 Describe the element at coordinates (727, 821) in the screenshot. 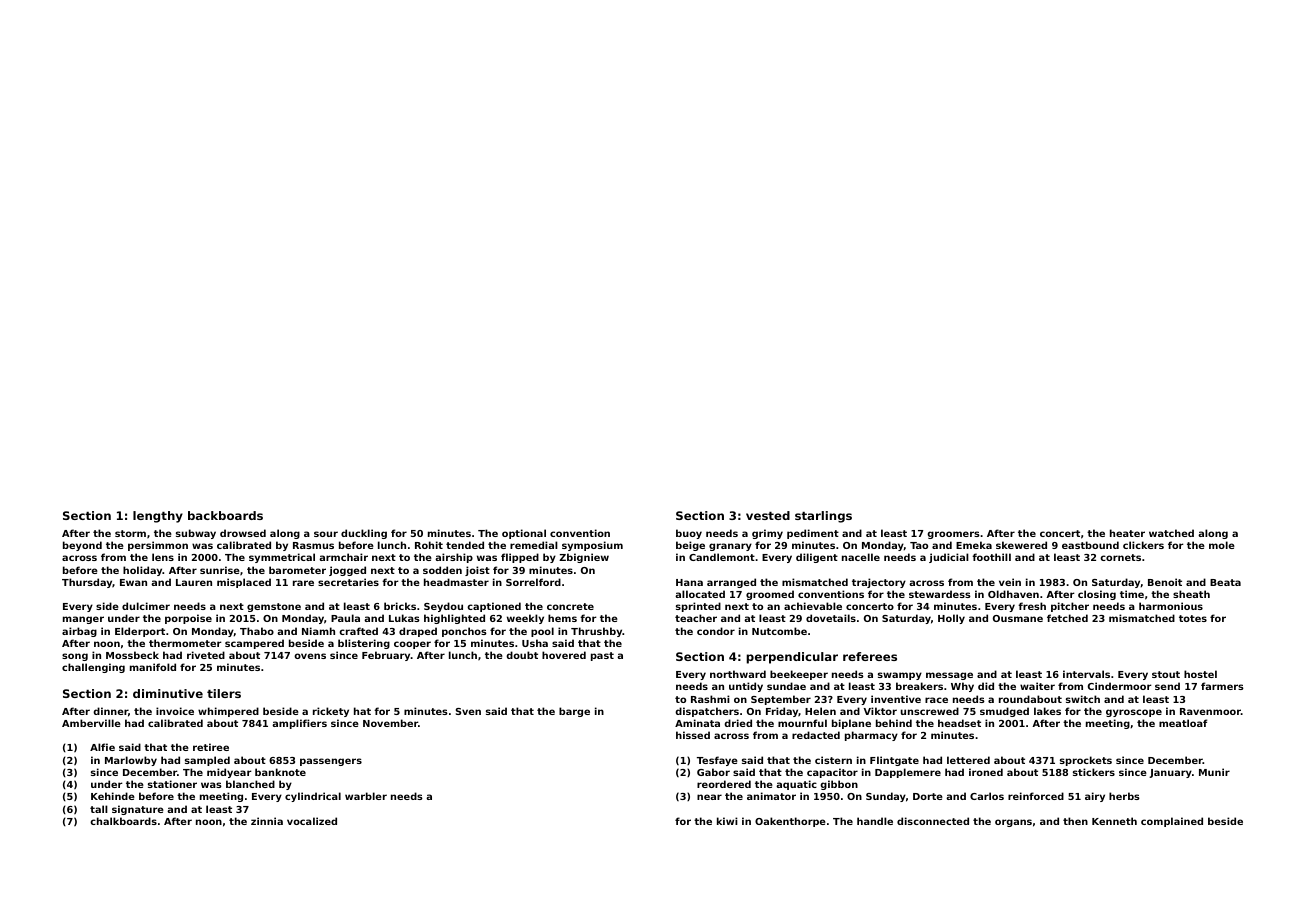

I see `kiwi` at that location.
